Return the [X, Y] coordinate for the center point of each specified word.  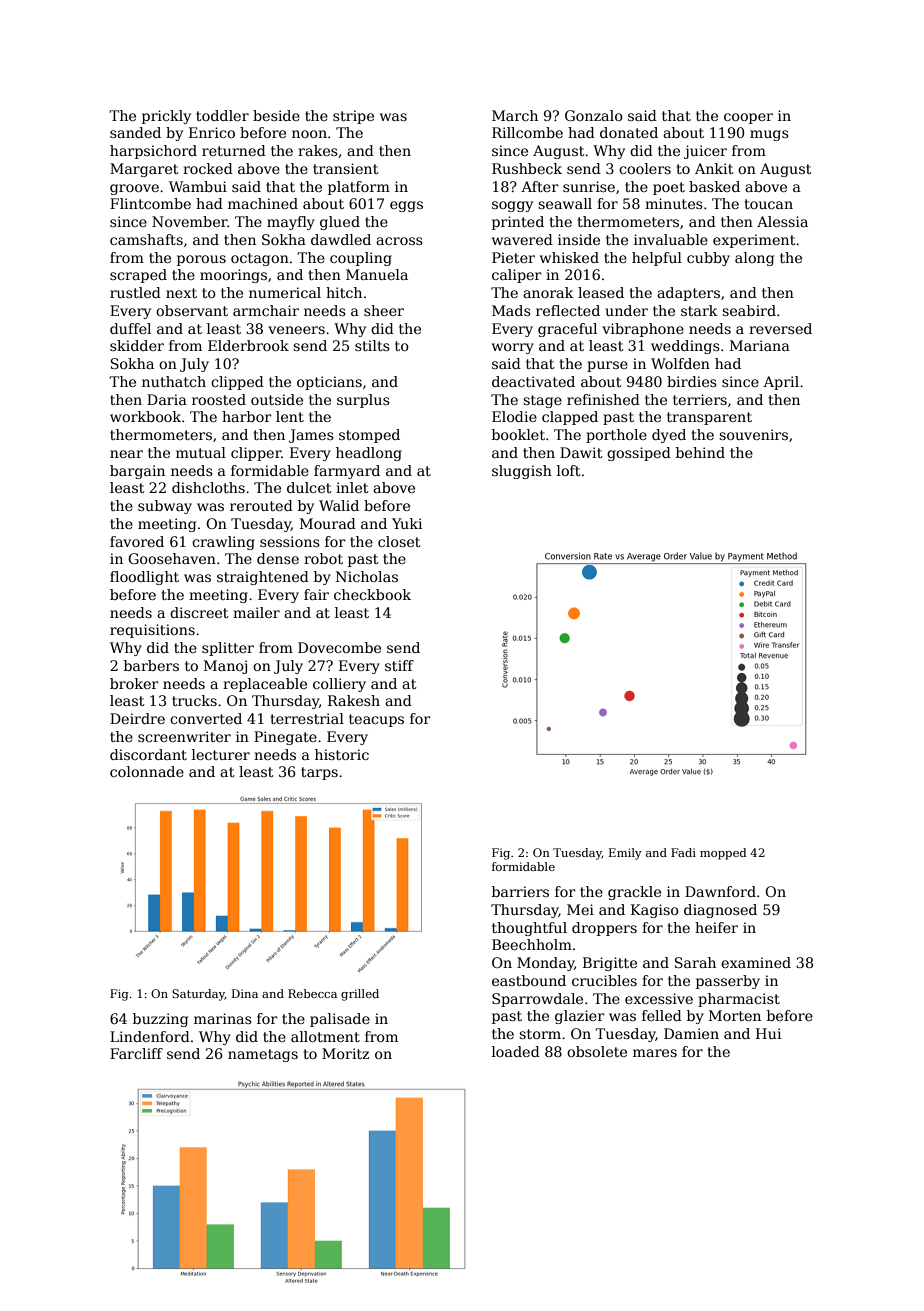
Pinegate [285, 738]
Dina [245, 993]
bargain [137, 472]
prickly [166, 117]
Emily [625, 854]
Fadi [683, 852]
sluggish [522, 472]
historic [342, 754]
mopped [723, 854]
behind [700, 452]
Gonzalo [594, 115]
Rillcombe [527, 132]
